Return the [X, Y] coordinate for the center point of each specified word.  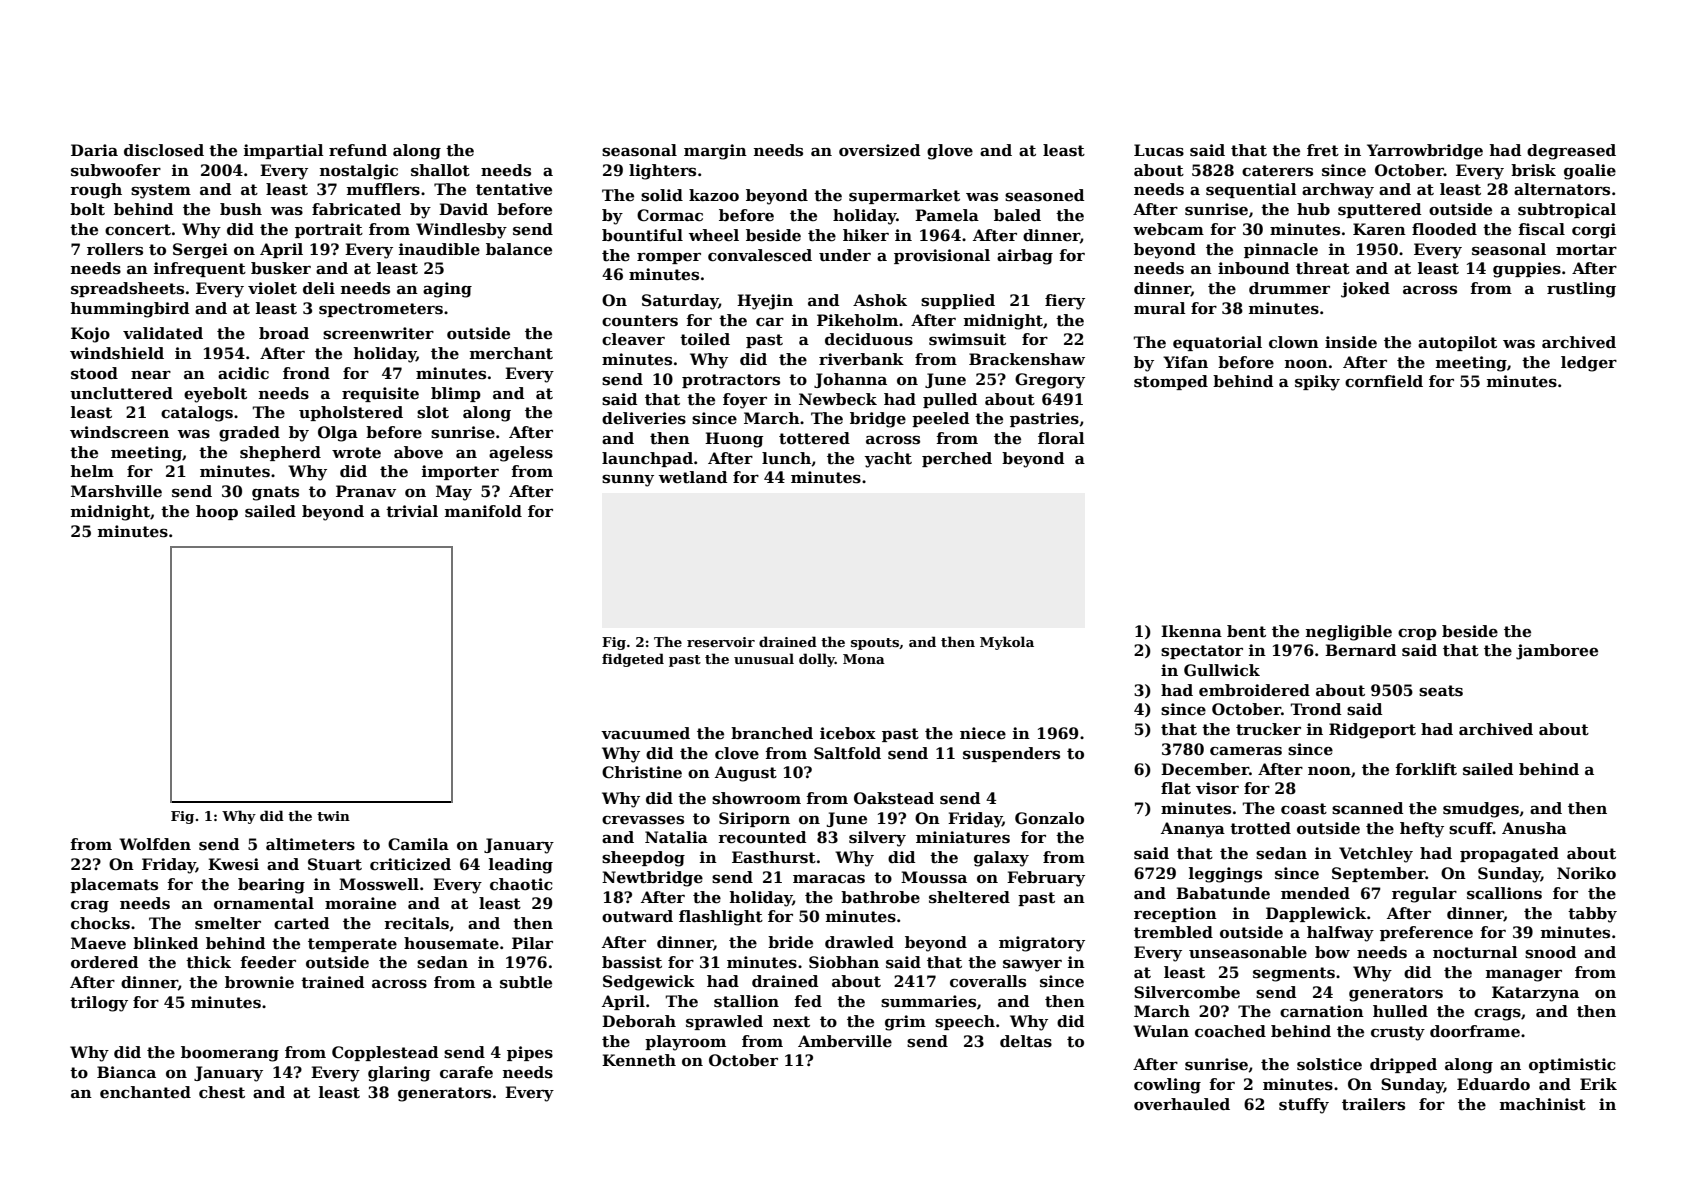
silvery [877, 839]
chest [222, 1092]
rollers [115, 249]
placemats [114, 885]
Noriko [1586, 873]
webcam [1168, 229]
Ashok [880, 300]
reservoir [721, 642]
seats [1441, 691]
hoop [217, 512]
